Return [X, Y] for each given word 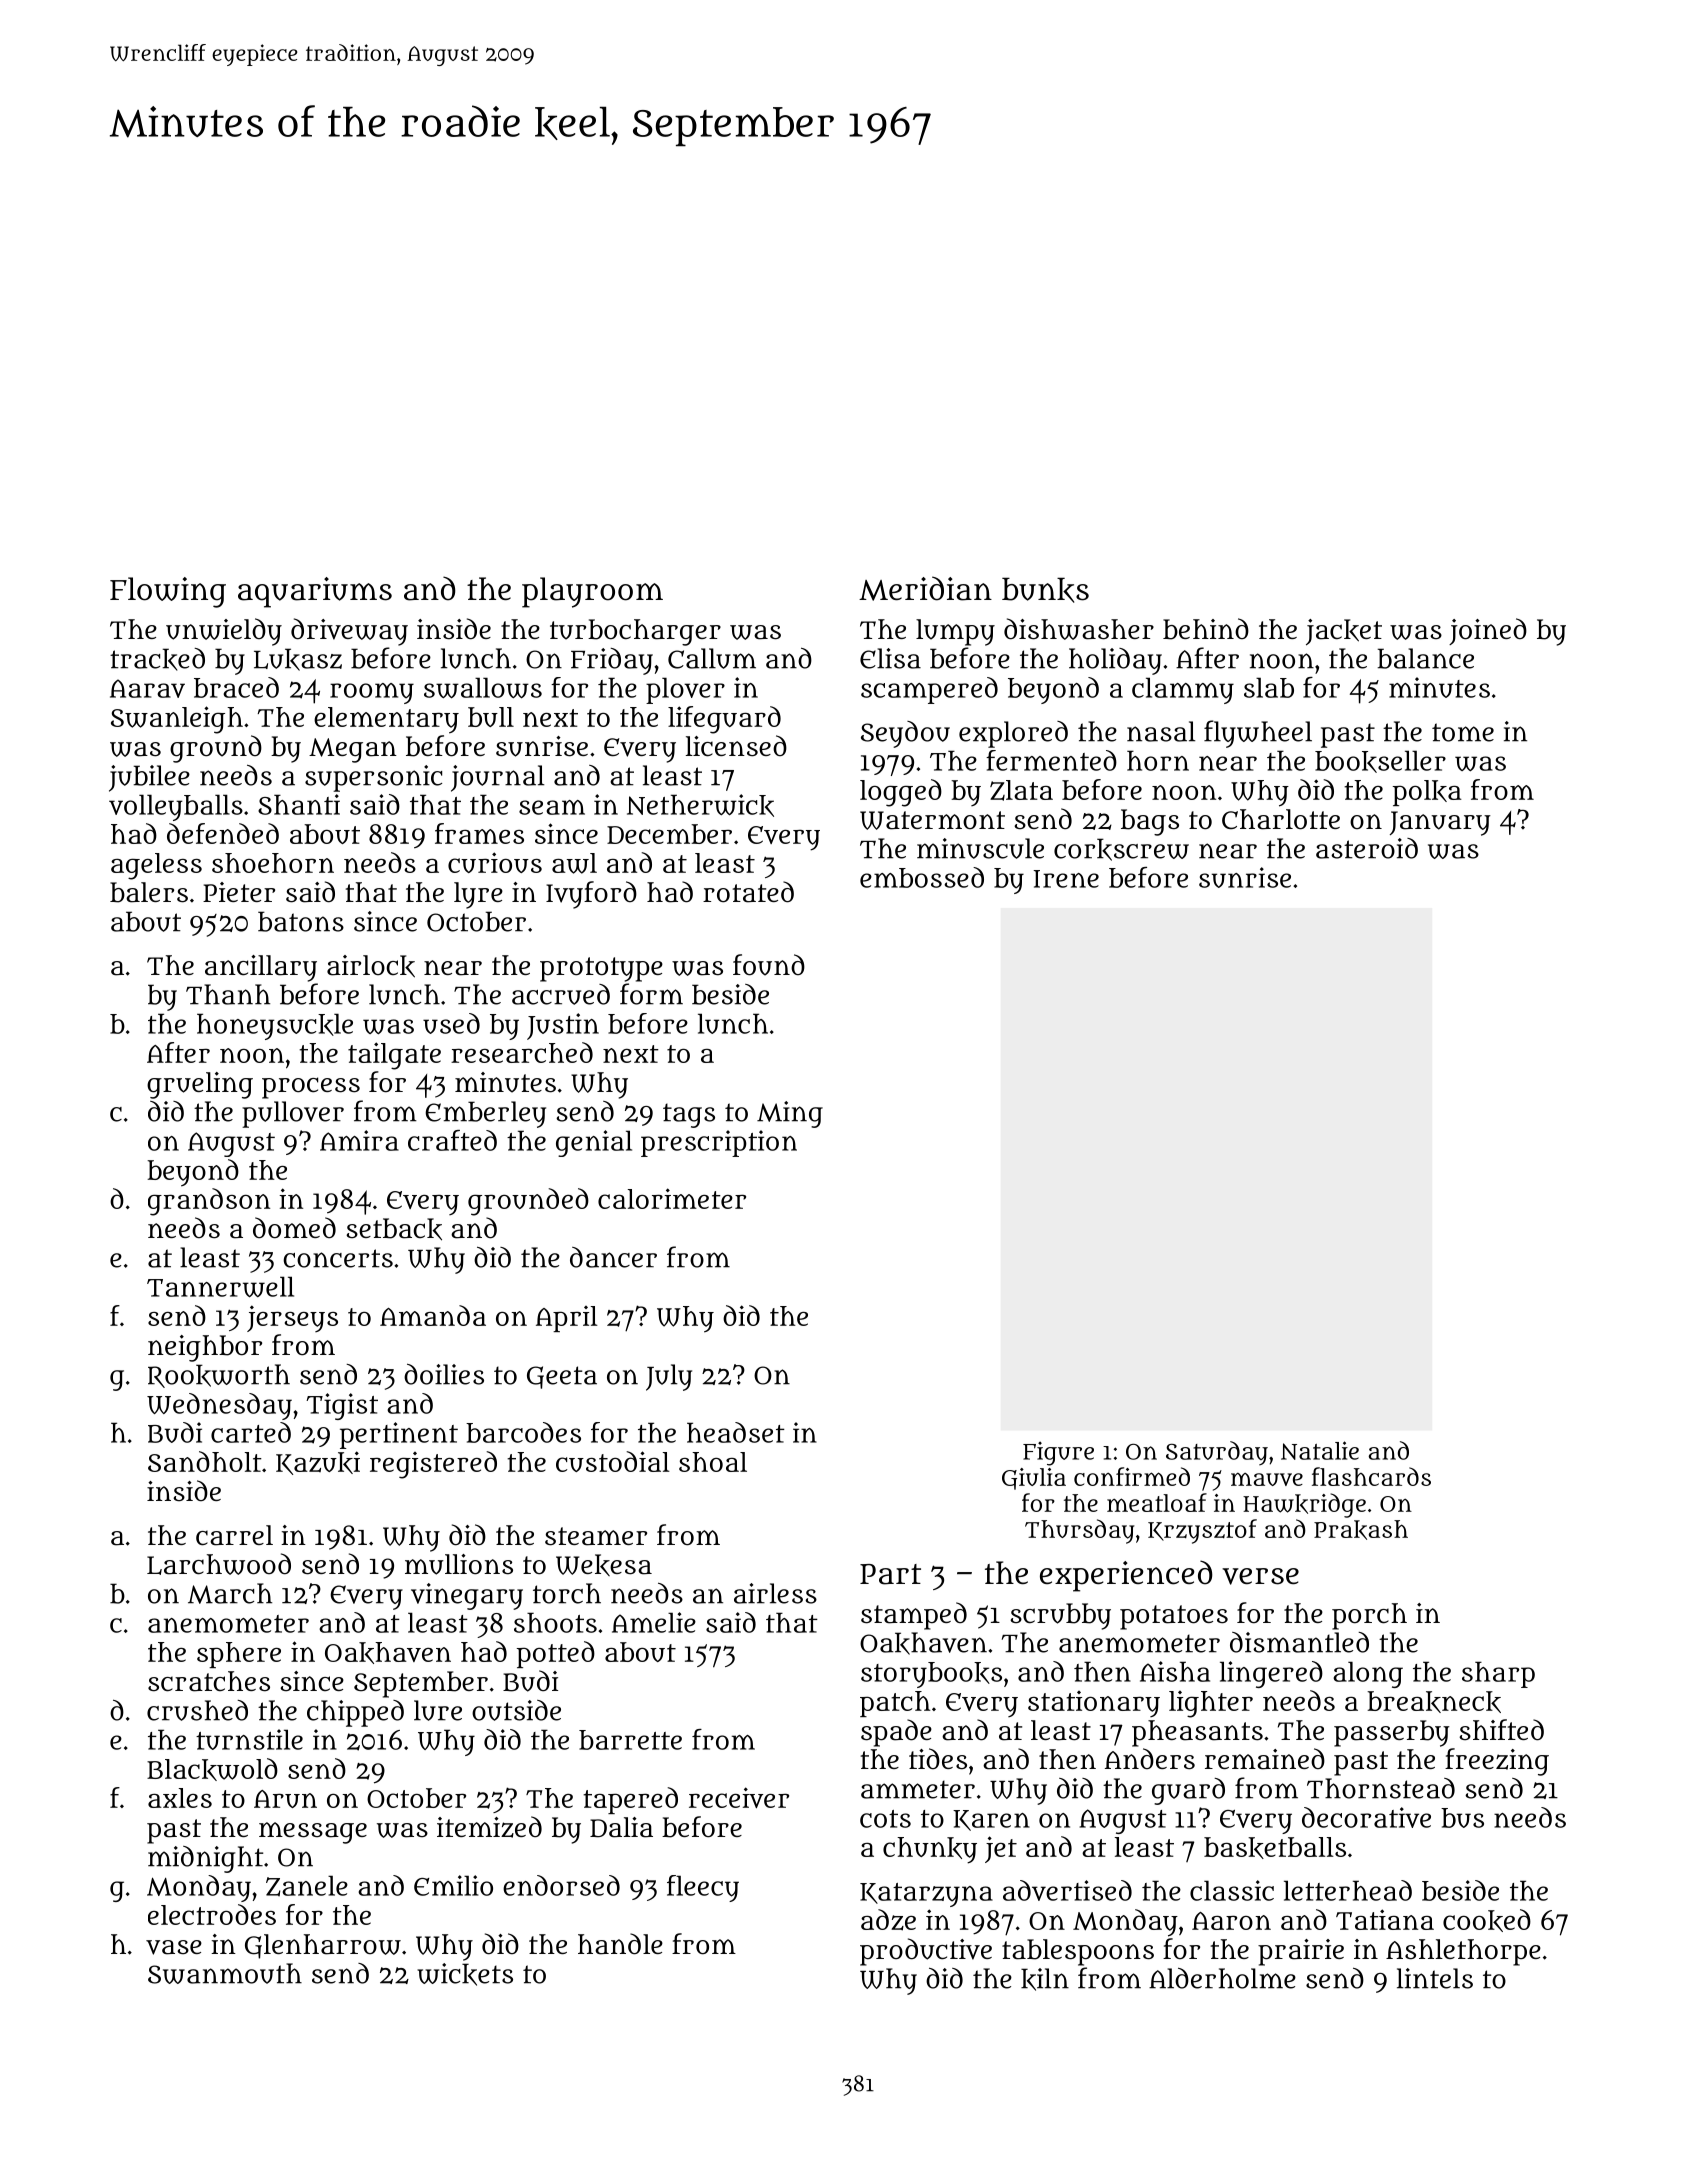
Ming [790, 1114]
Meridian [925, 588]
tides [938, 1759]
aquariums [315, 592]
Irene [1066, 879]
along [1368, 1674]
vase [174, 1947]
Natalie [1320, 1450]
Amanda [433, 1315]
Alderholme [1222, 1978]
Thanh [228, 994]
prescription [719, 1143]
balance [1426, 658]
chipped [355, 1713]
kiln [1045, 1979]
